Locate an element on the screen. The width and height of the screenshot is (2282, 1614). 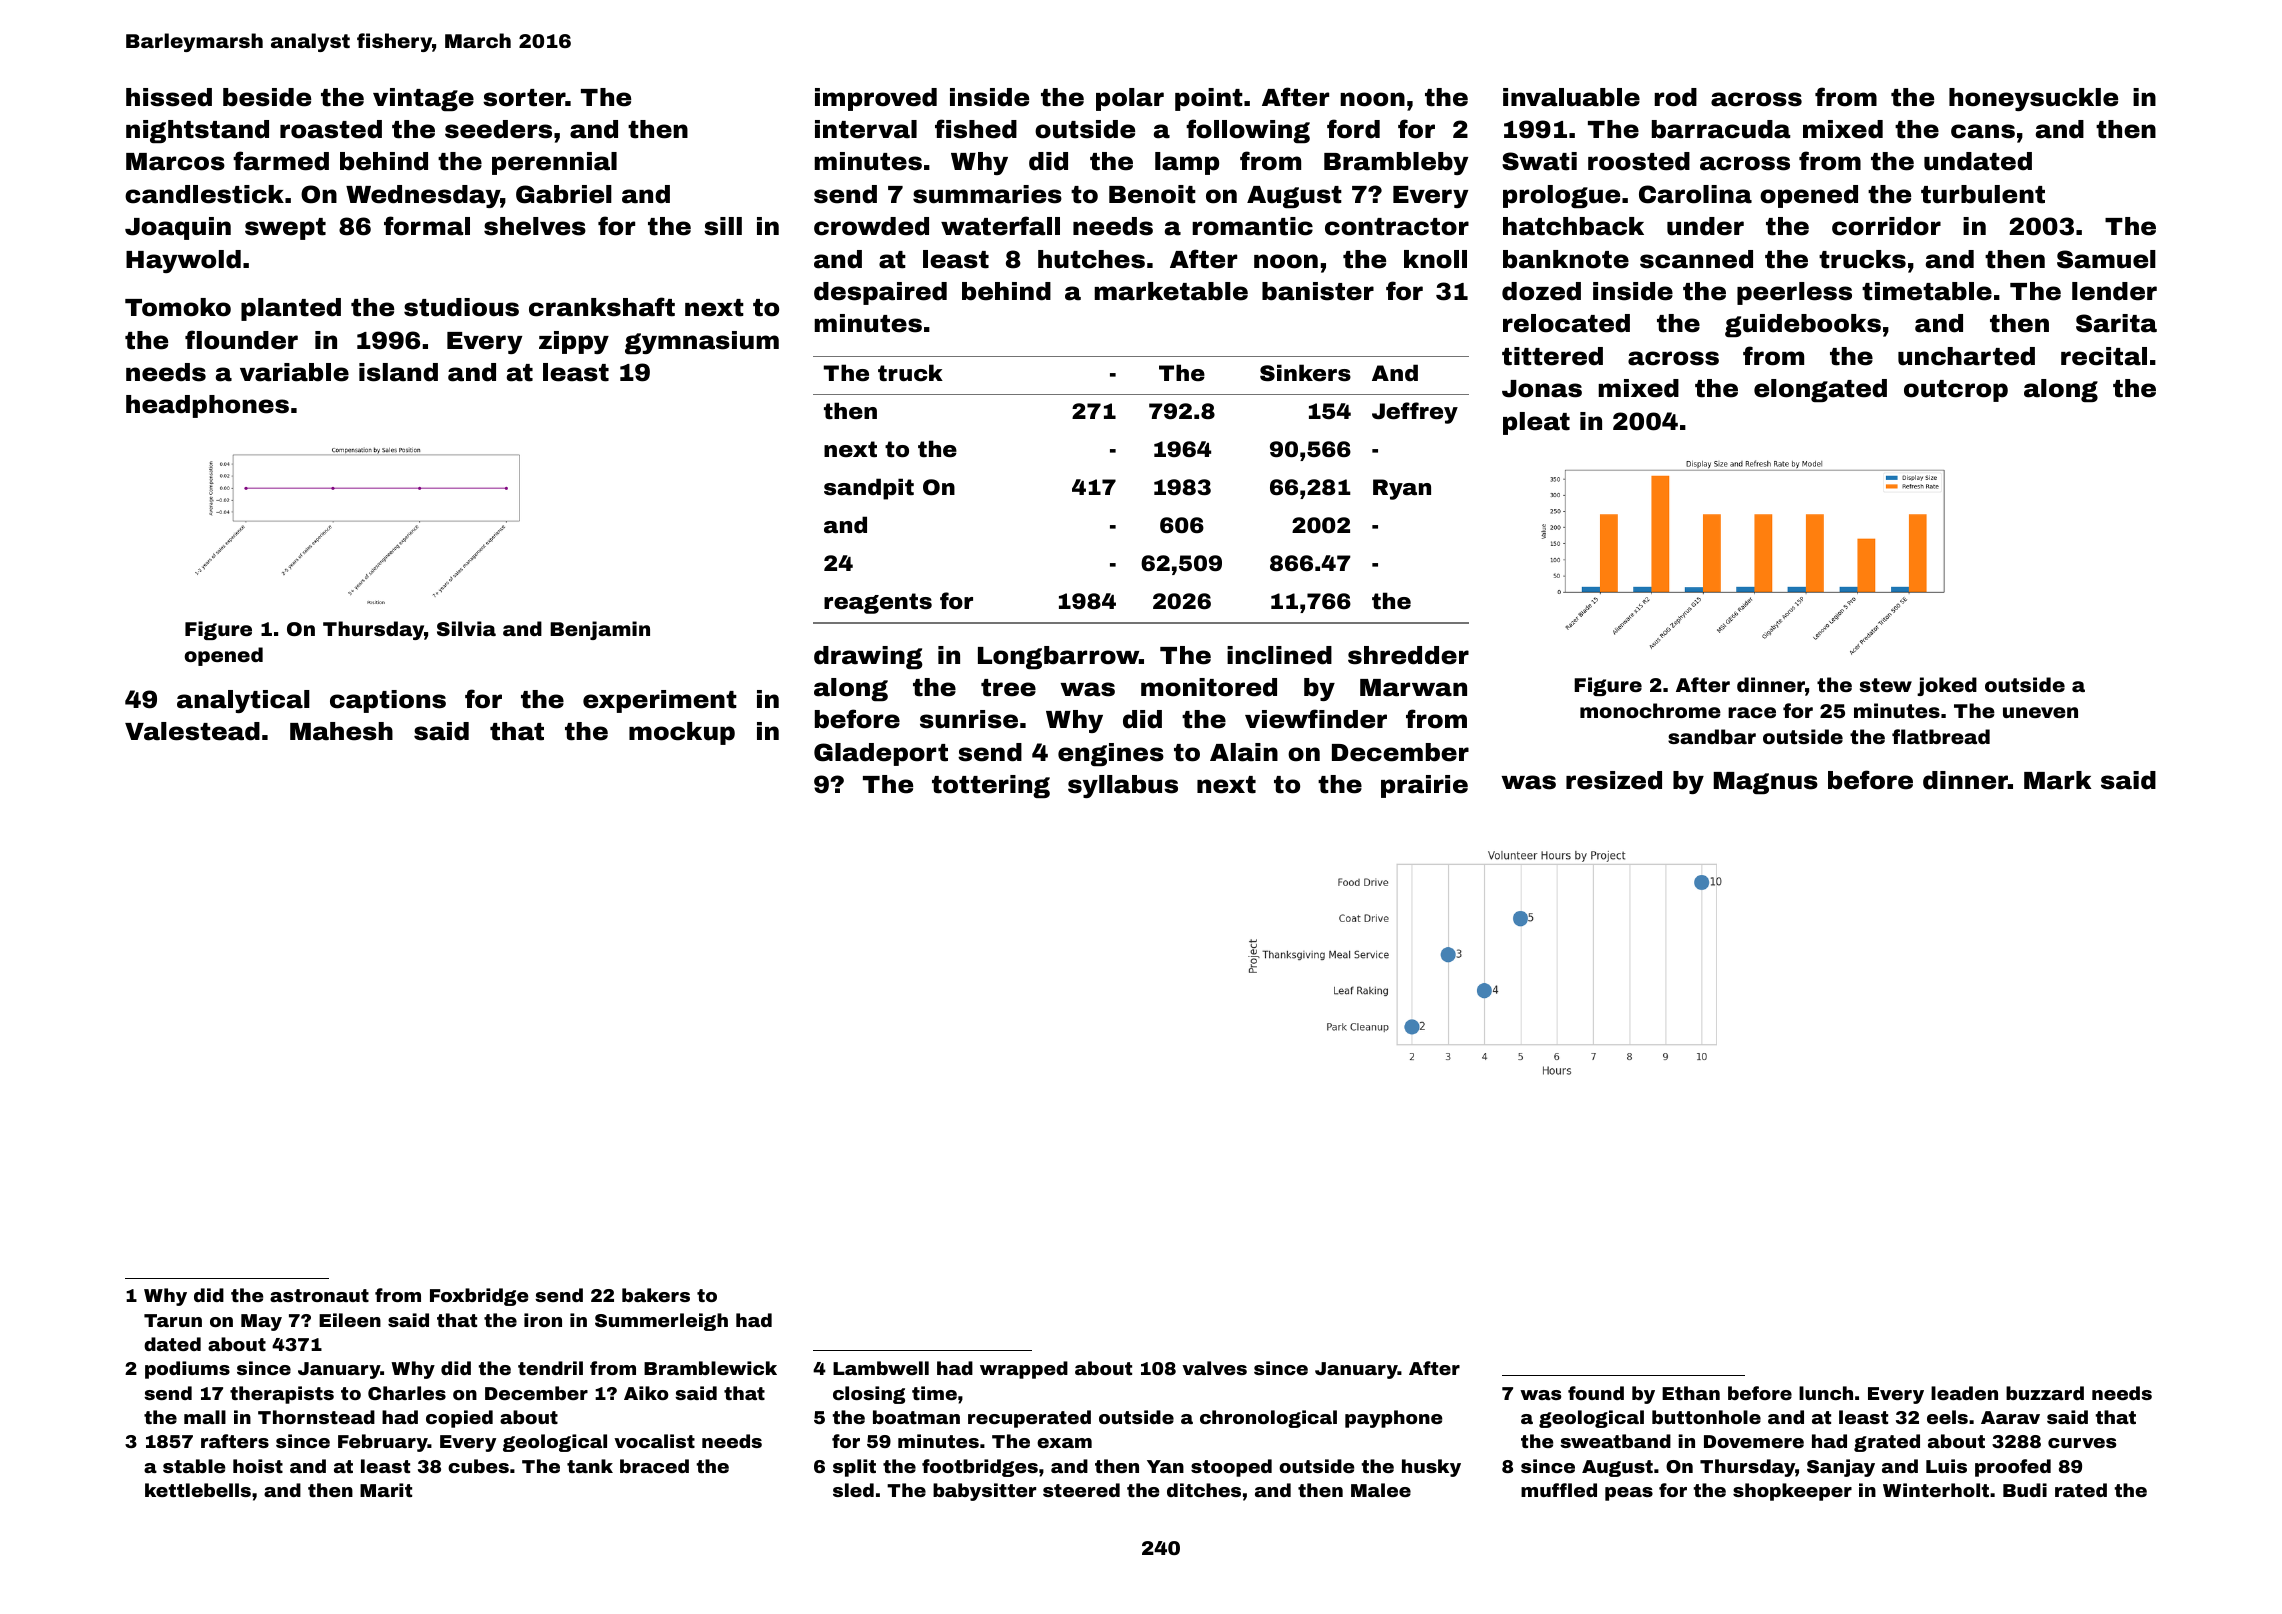
flatbread is located at coordinates (1941, 736).
